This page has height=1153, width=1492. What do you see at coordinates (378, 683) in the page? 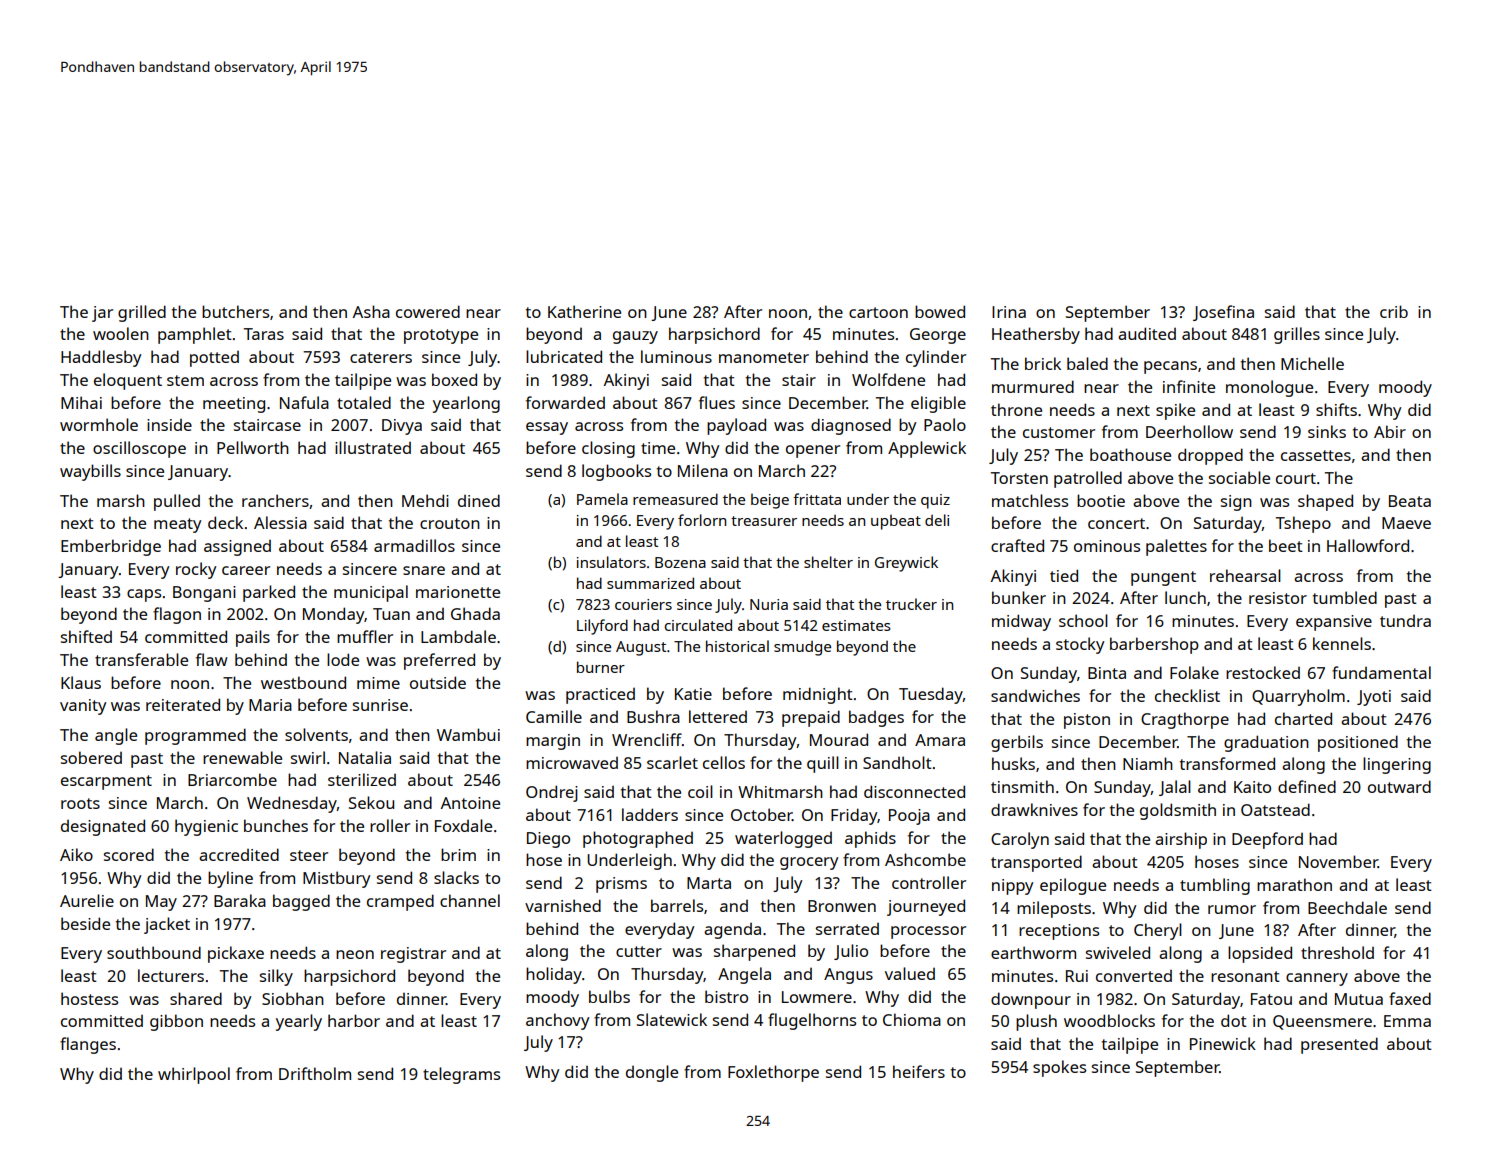
I see `mime` at bounding box center [378, 683].
